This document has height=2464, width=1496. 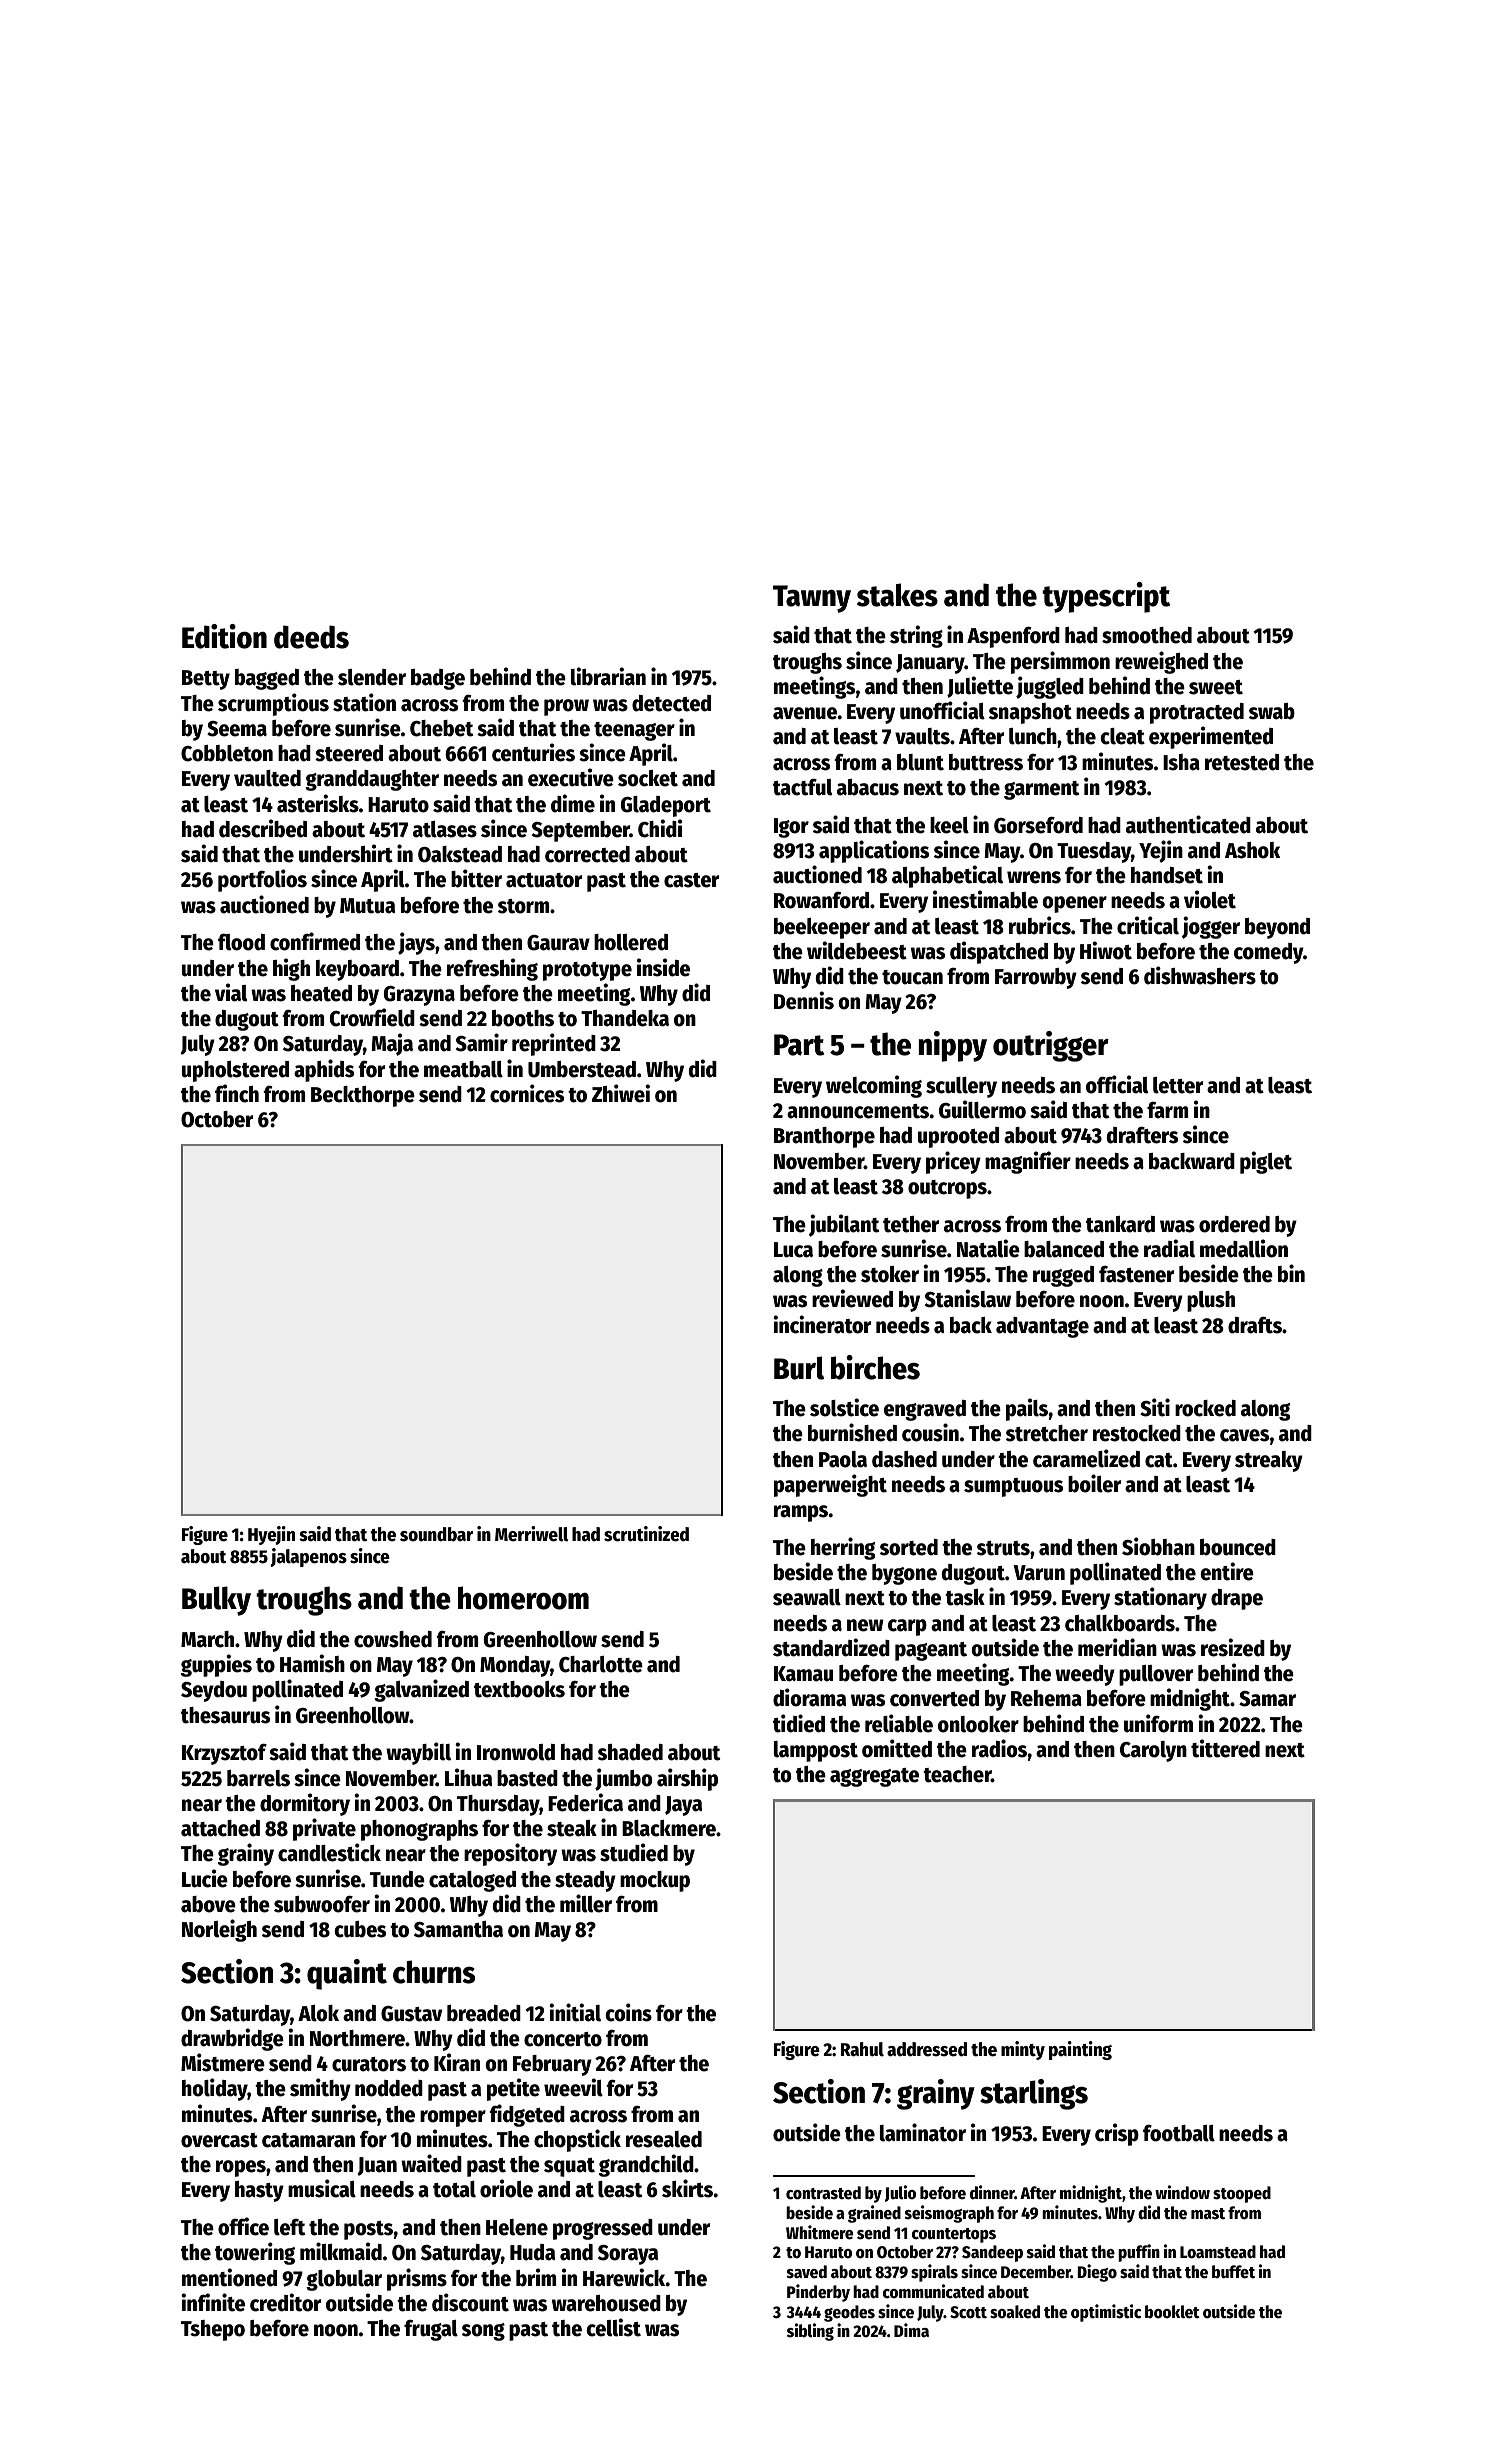 What do you see at coordinates (819, 2232) in the document?
I see `Whitmere` at bounding box center [819, 2232].
